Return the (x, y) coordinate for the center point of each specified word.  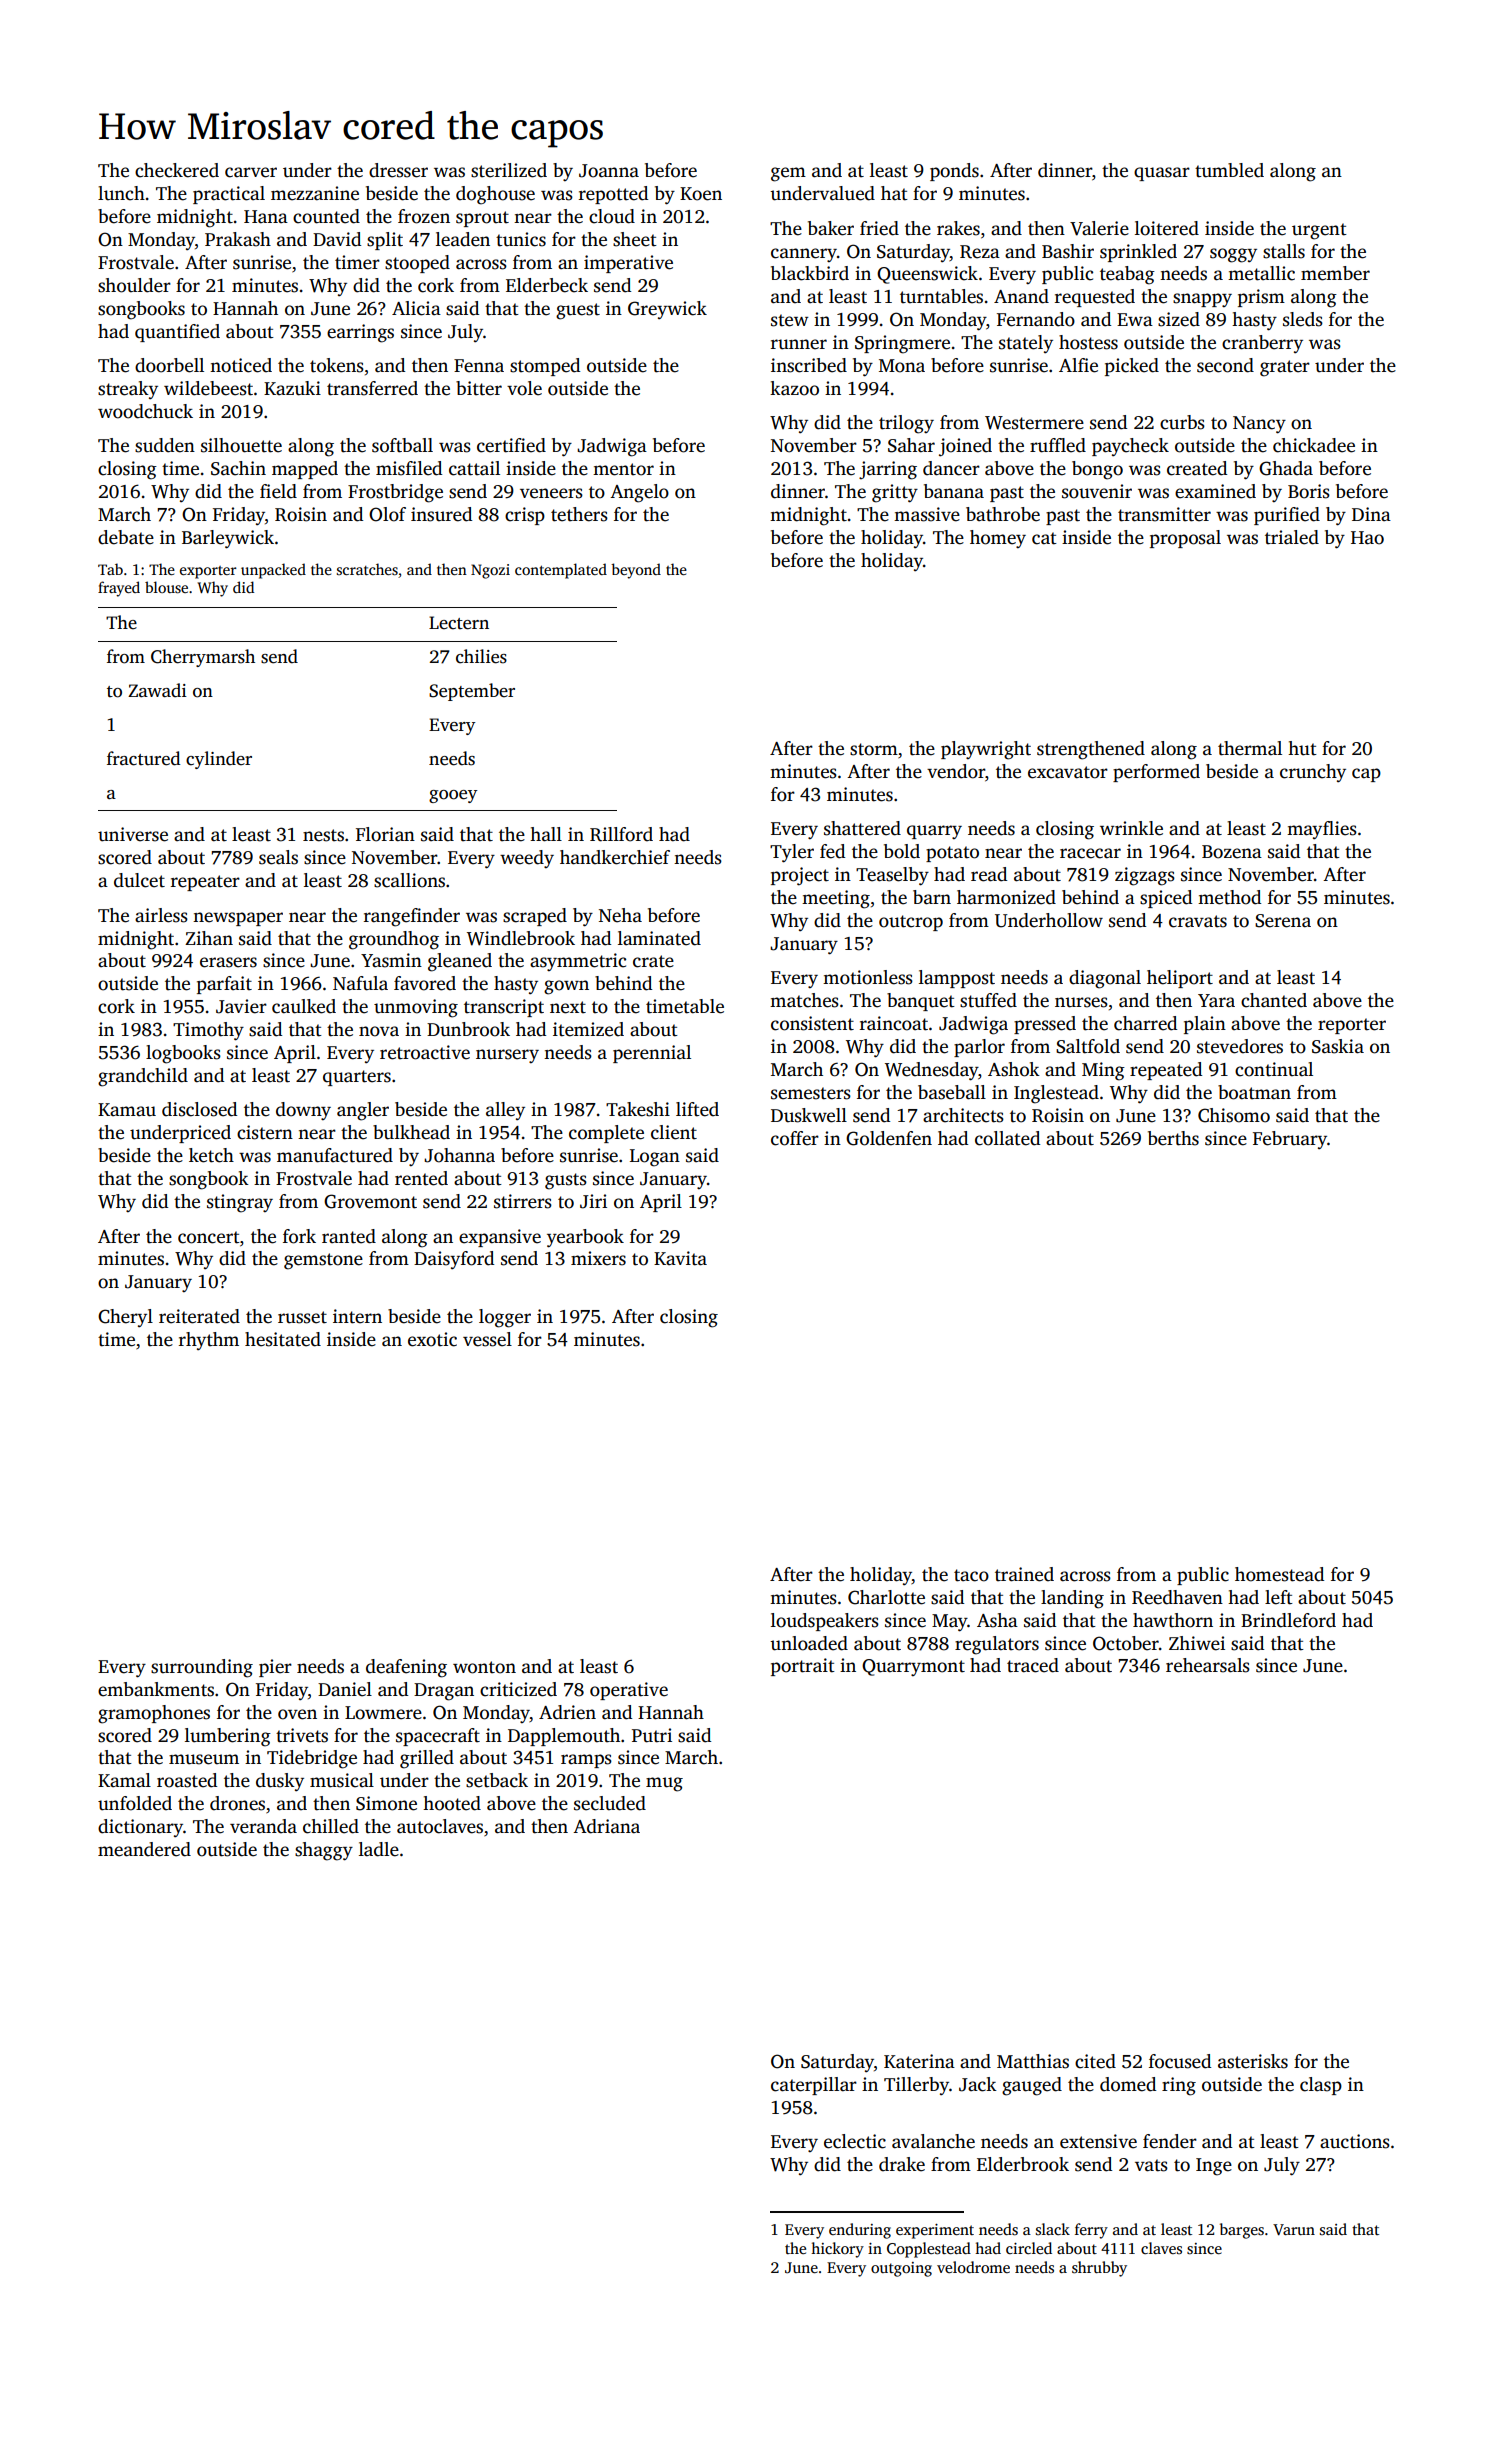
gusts (566, 1181)
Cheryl (125, 1318)
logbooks (183, 1054)
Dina (1371, 514)
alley (505, 1111)
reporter (1352, 1026)
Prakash (238, 239)
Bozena (1232, 852)
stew (789, 320)
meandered (144, 1849)
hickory (837, 2250)
